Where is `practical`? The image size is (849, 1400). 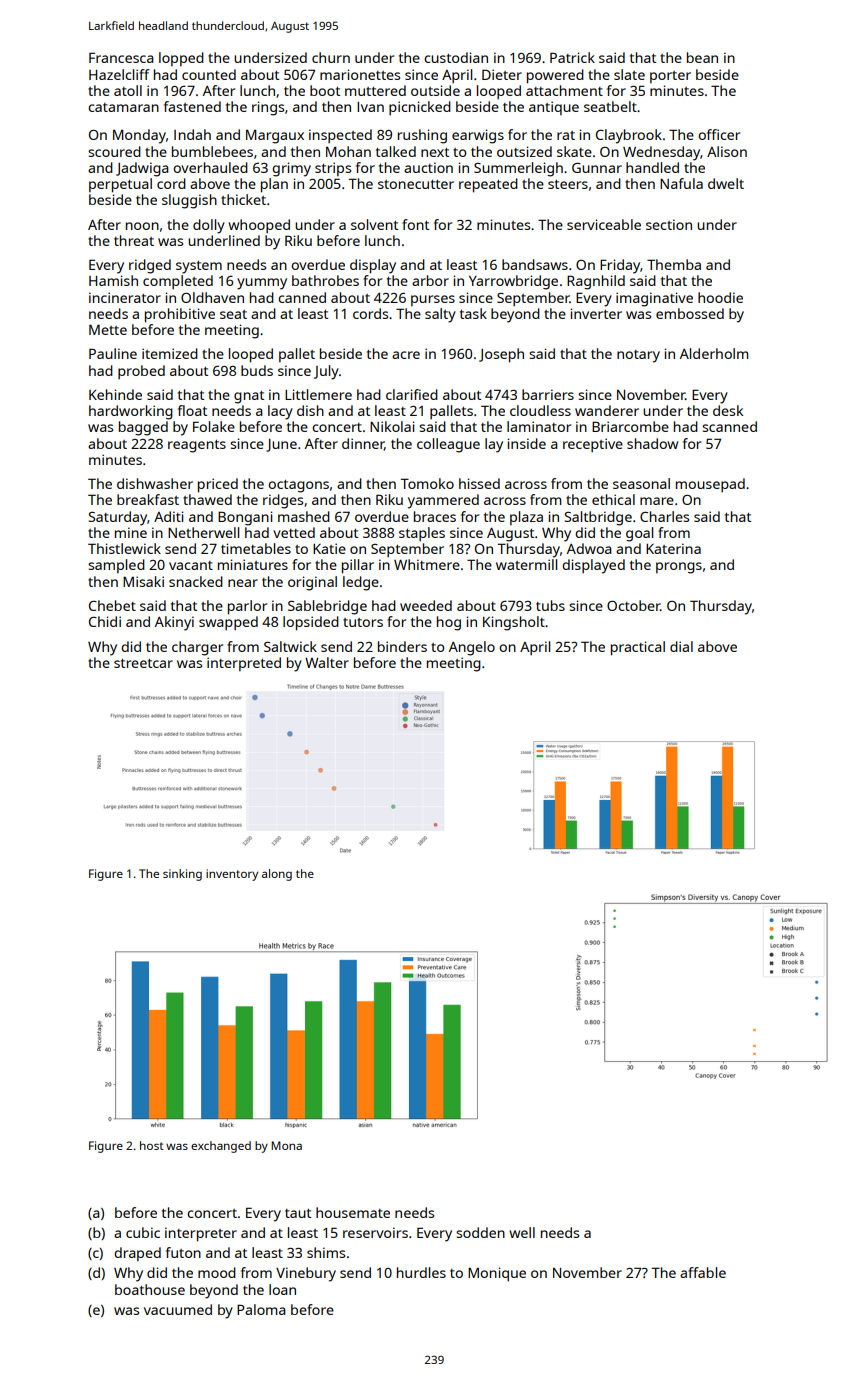
practical is located at coordinates (638, 648).
